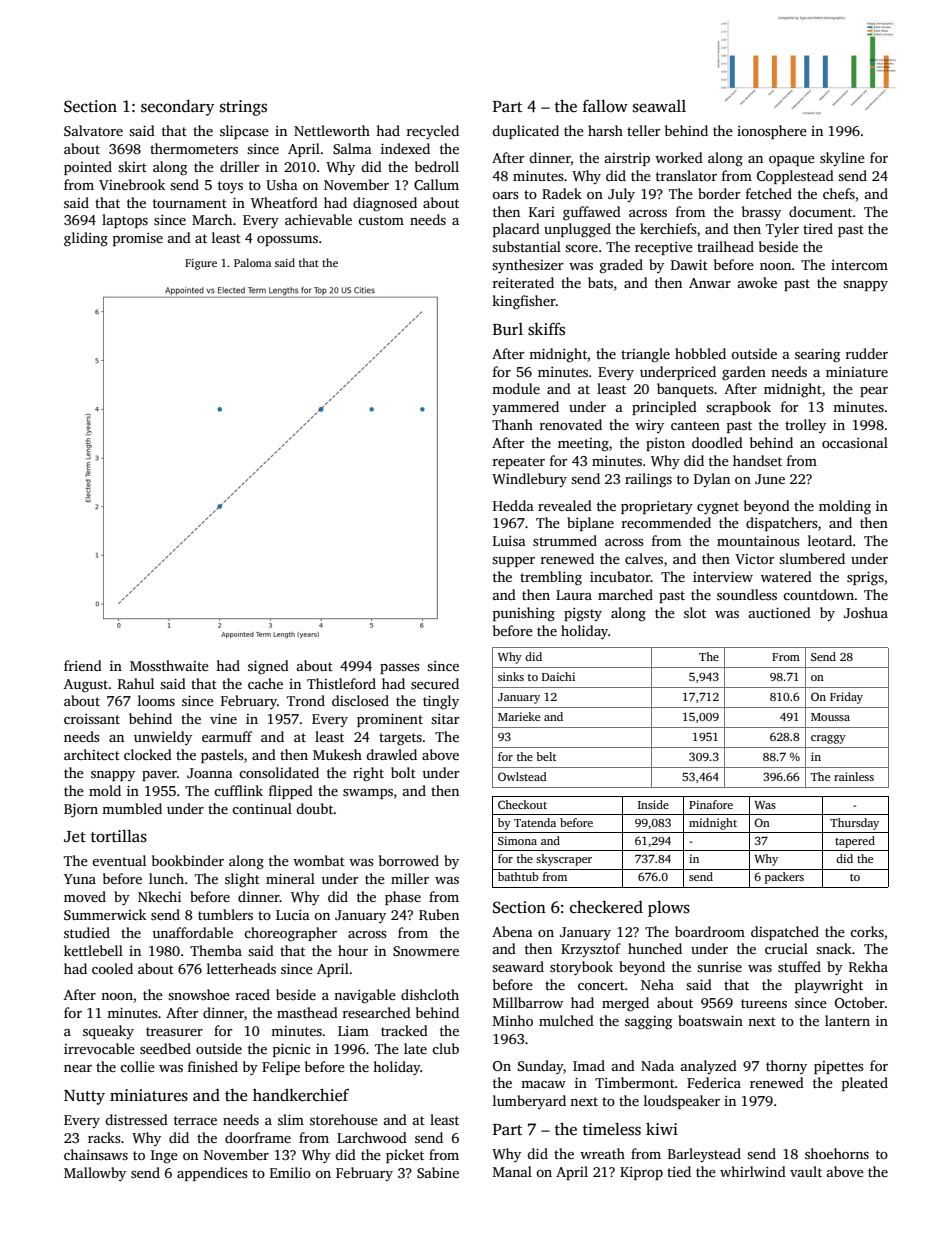  I want to click on renovated, so click(571, 424).
